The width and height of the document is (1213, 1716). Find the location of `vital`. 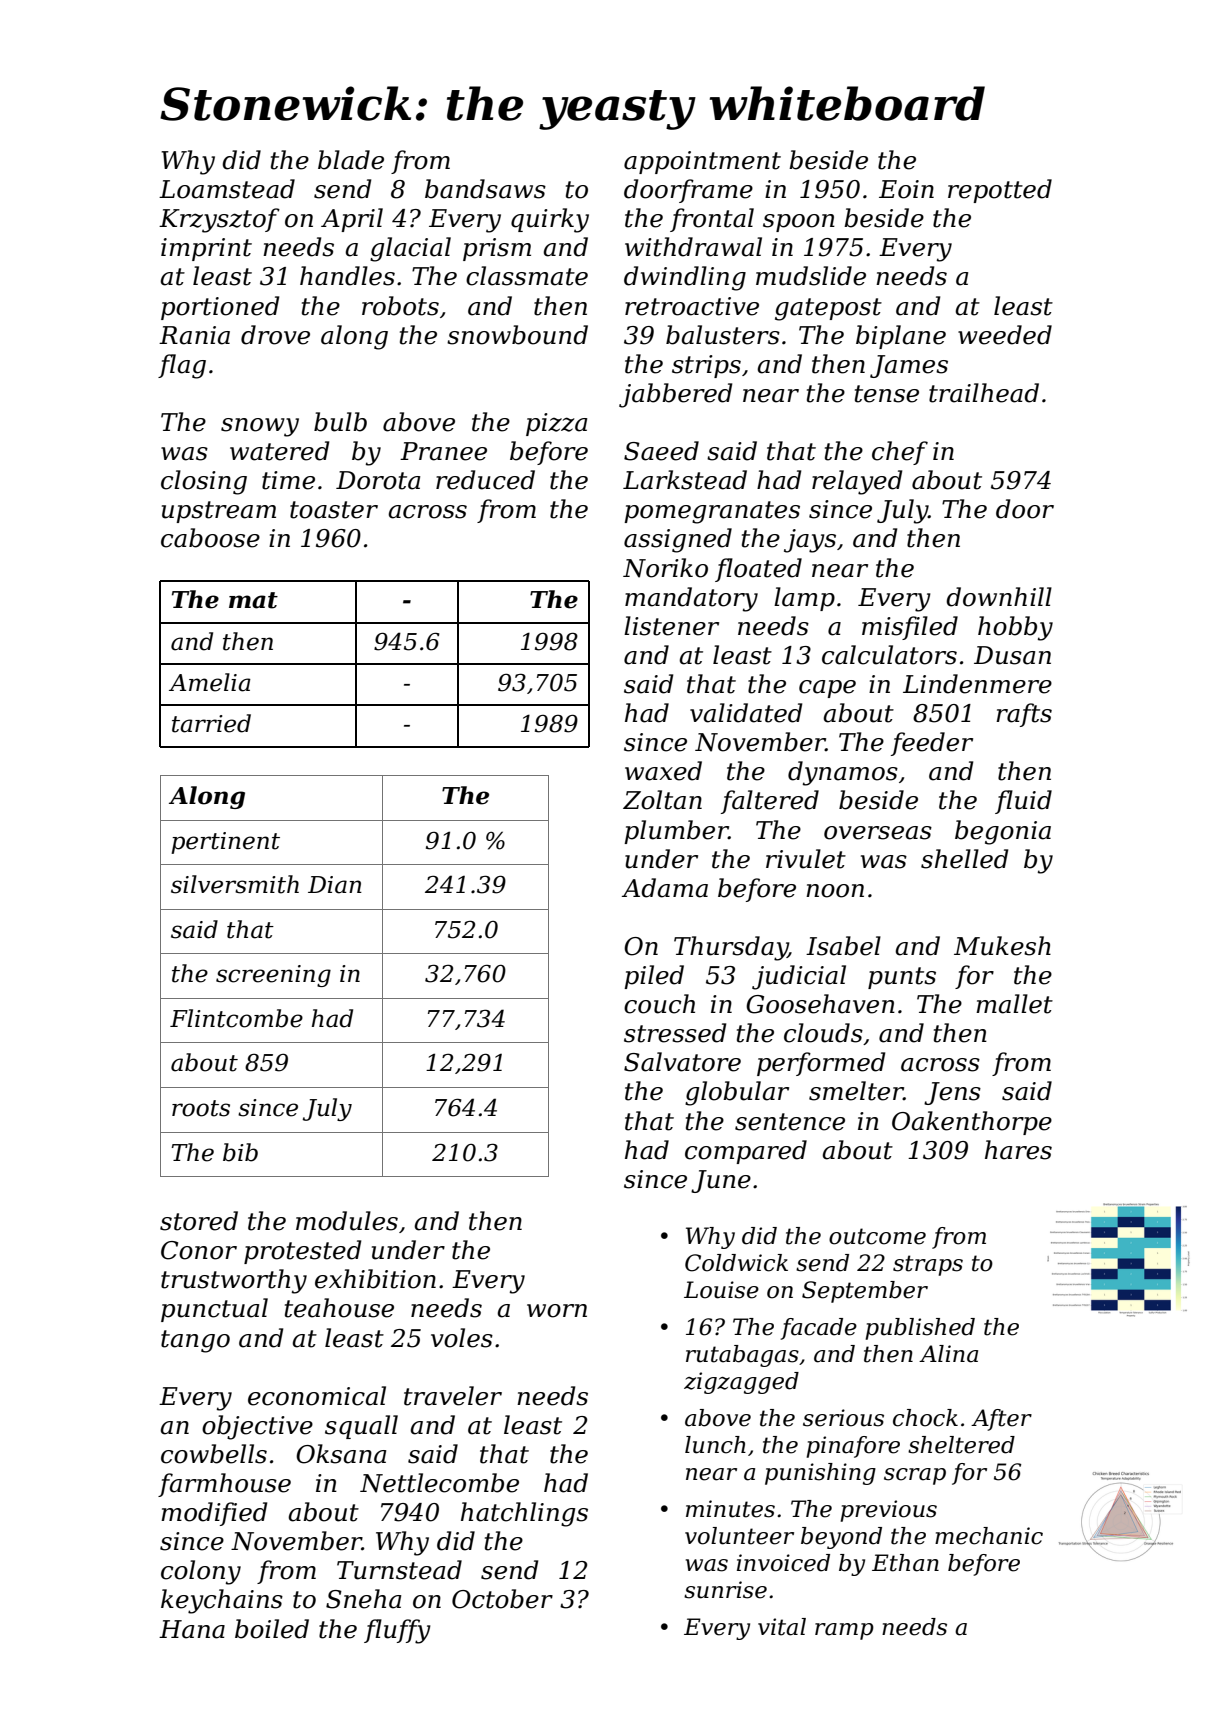

vital is located at coordinates (782, 1627).
